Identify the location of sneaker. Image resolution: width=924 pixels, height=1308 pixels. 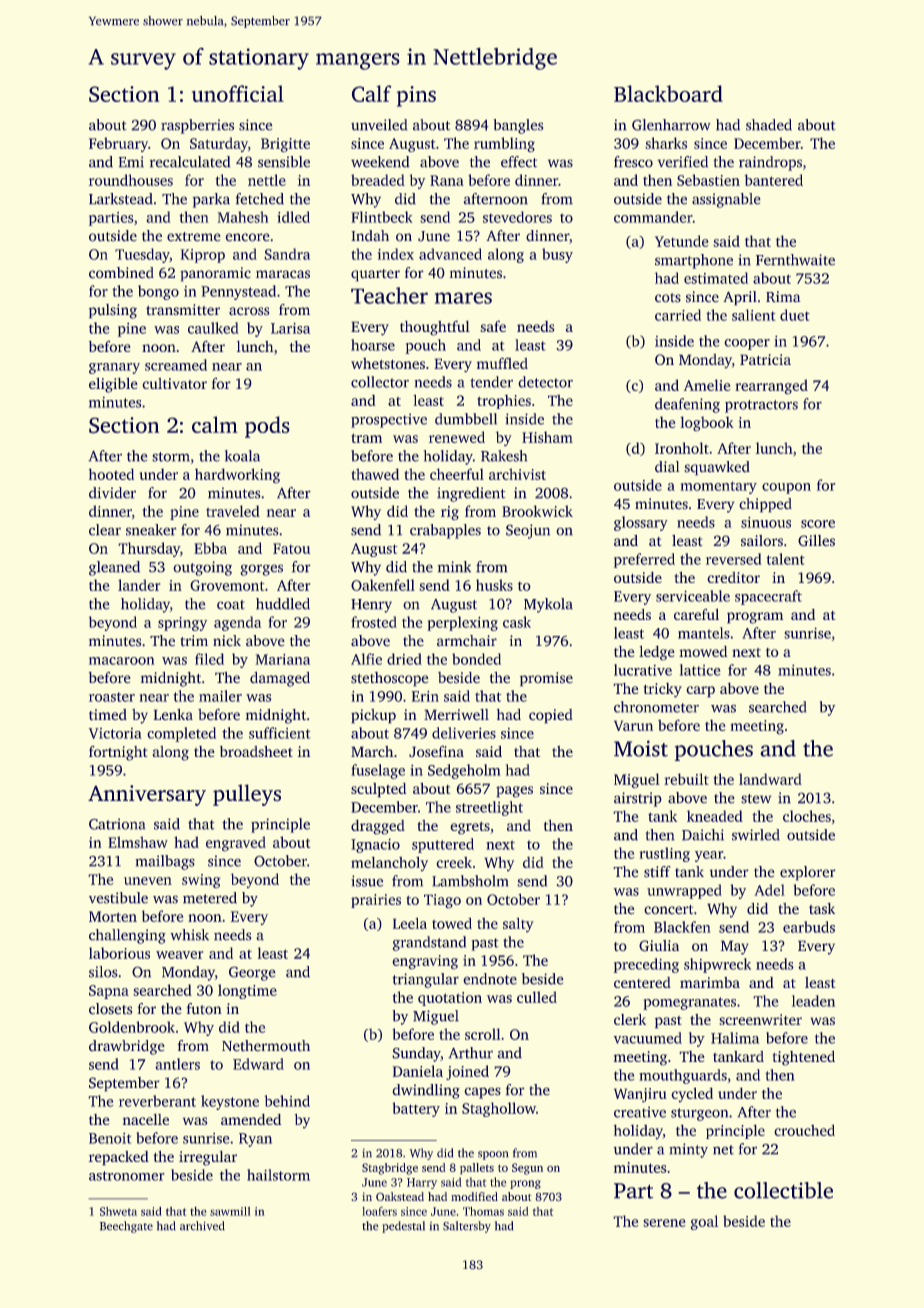
(151, 530).
